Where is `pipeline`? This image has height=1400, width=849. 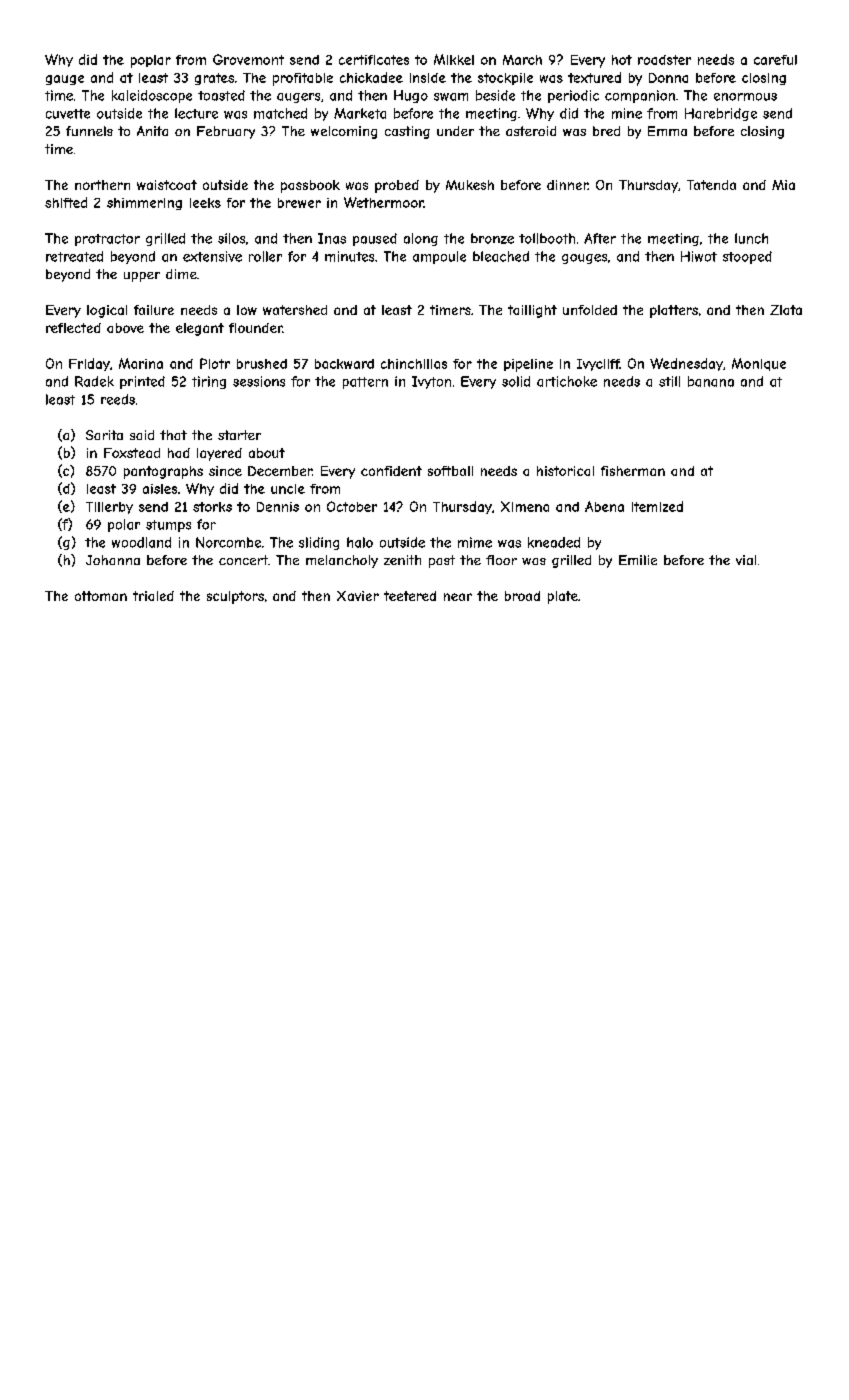
pipeline is located at coordinates (528, 365).
